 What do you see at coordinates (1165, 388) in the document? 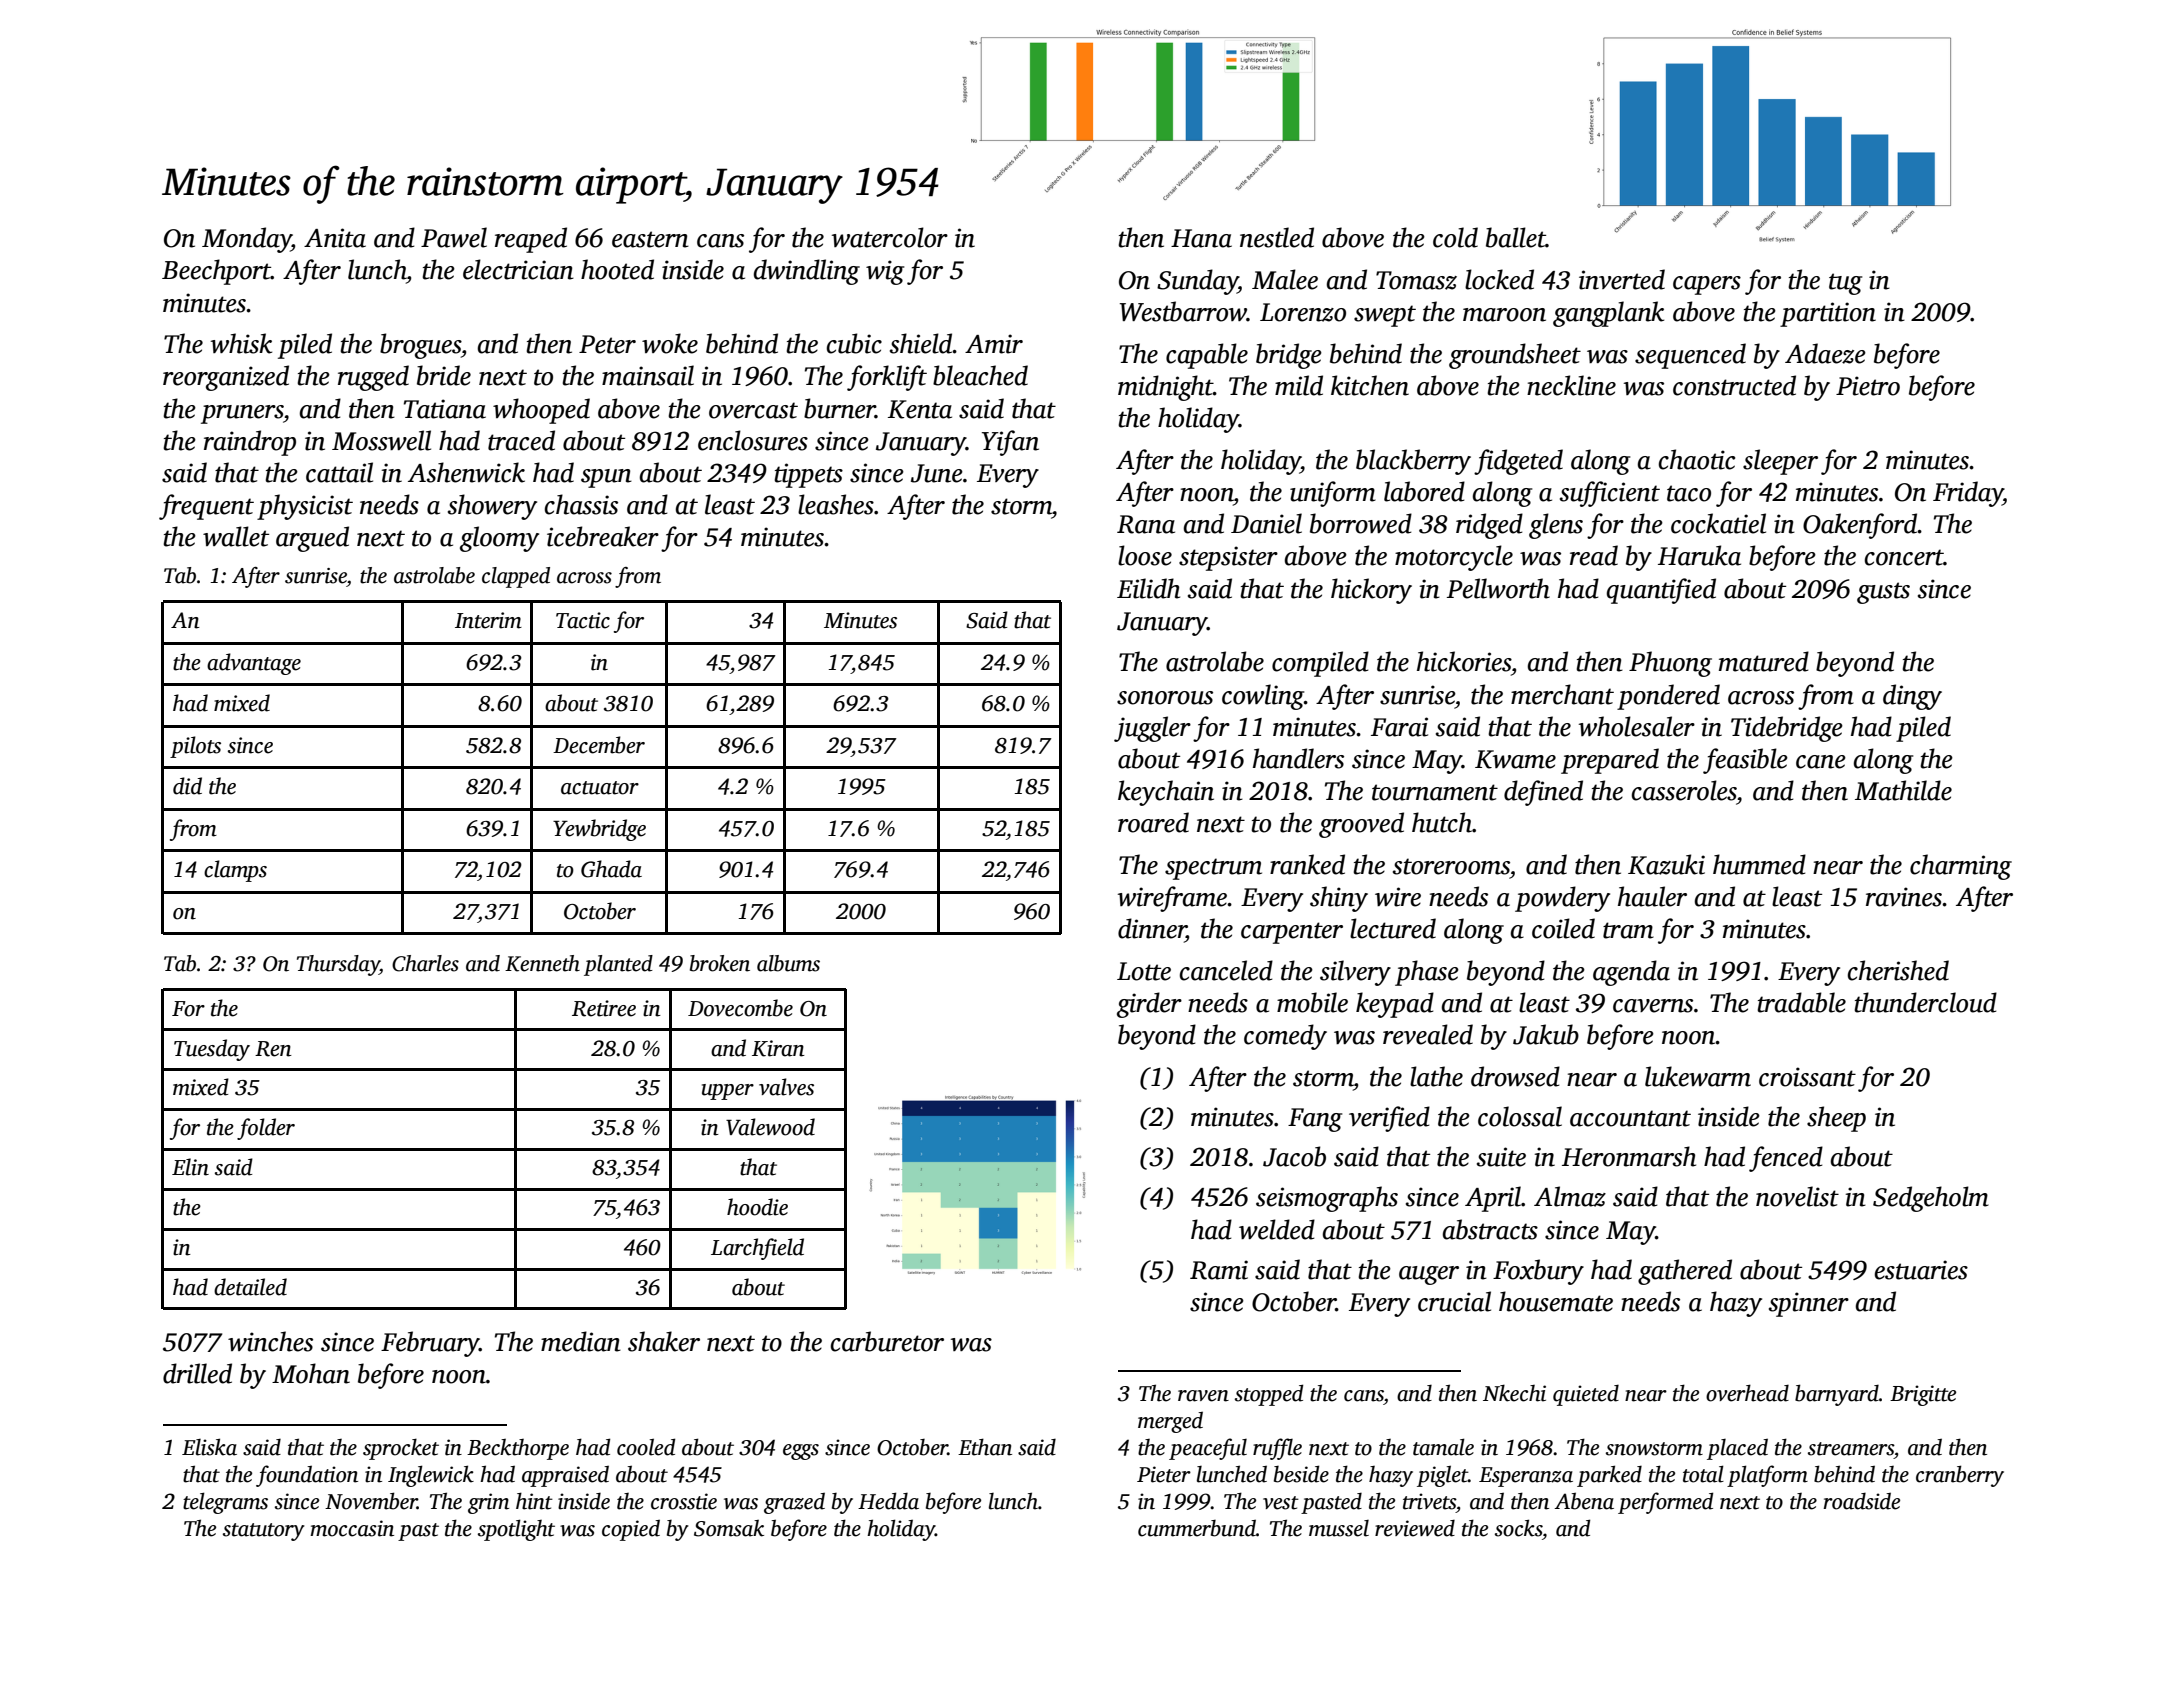
I see `midnight` at bounding box center [1165, 388].
